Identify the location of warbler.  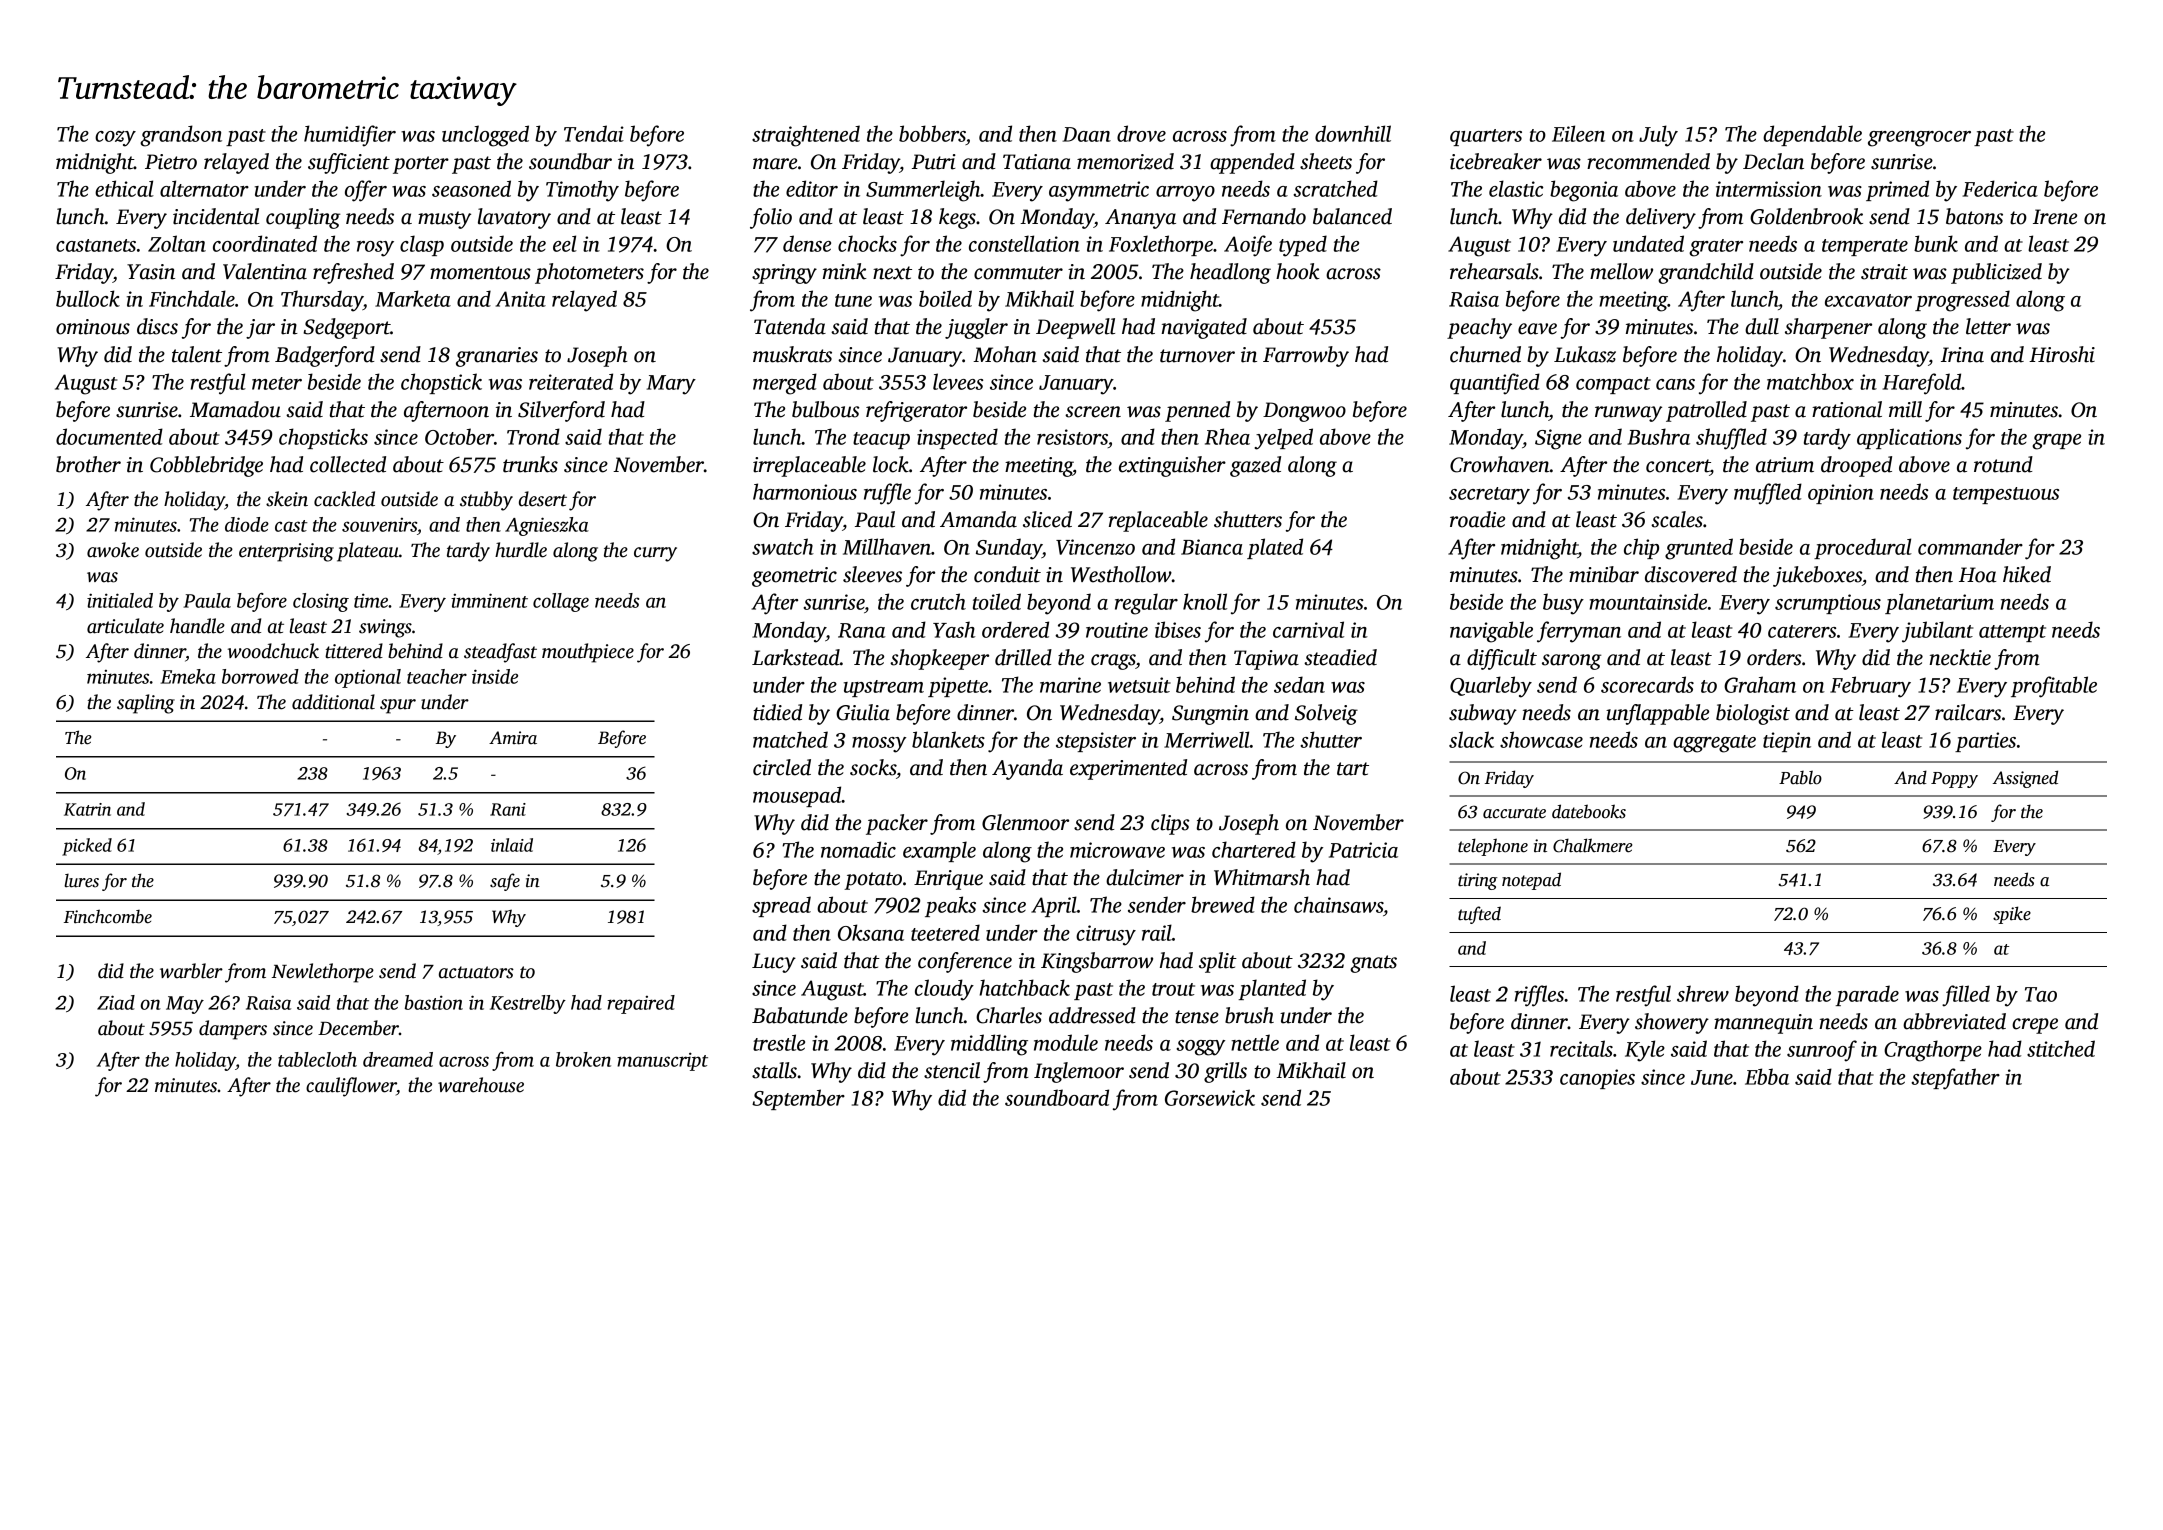
(191, 971).
